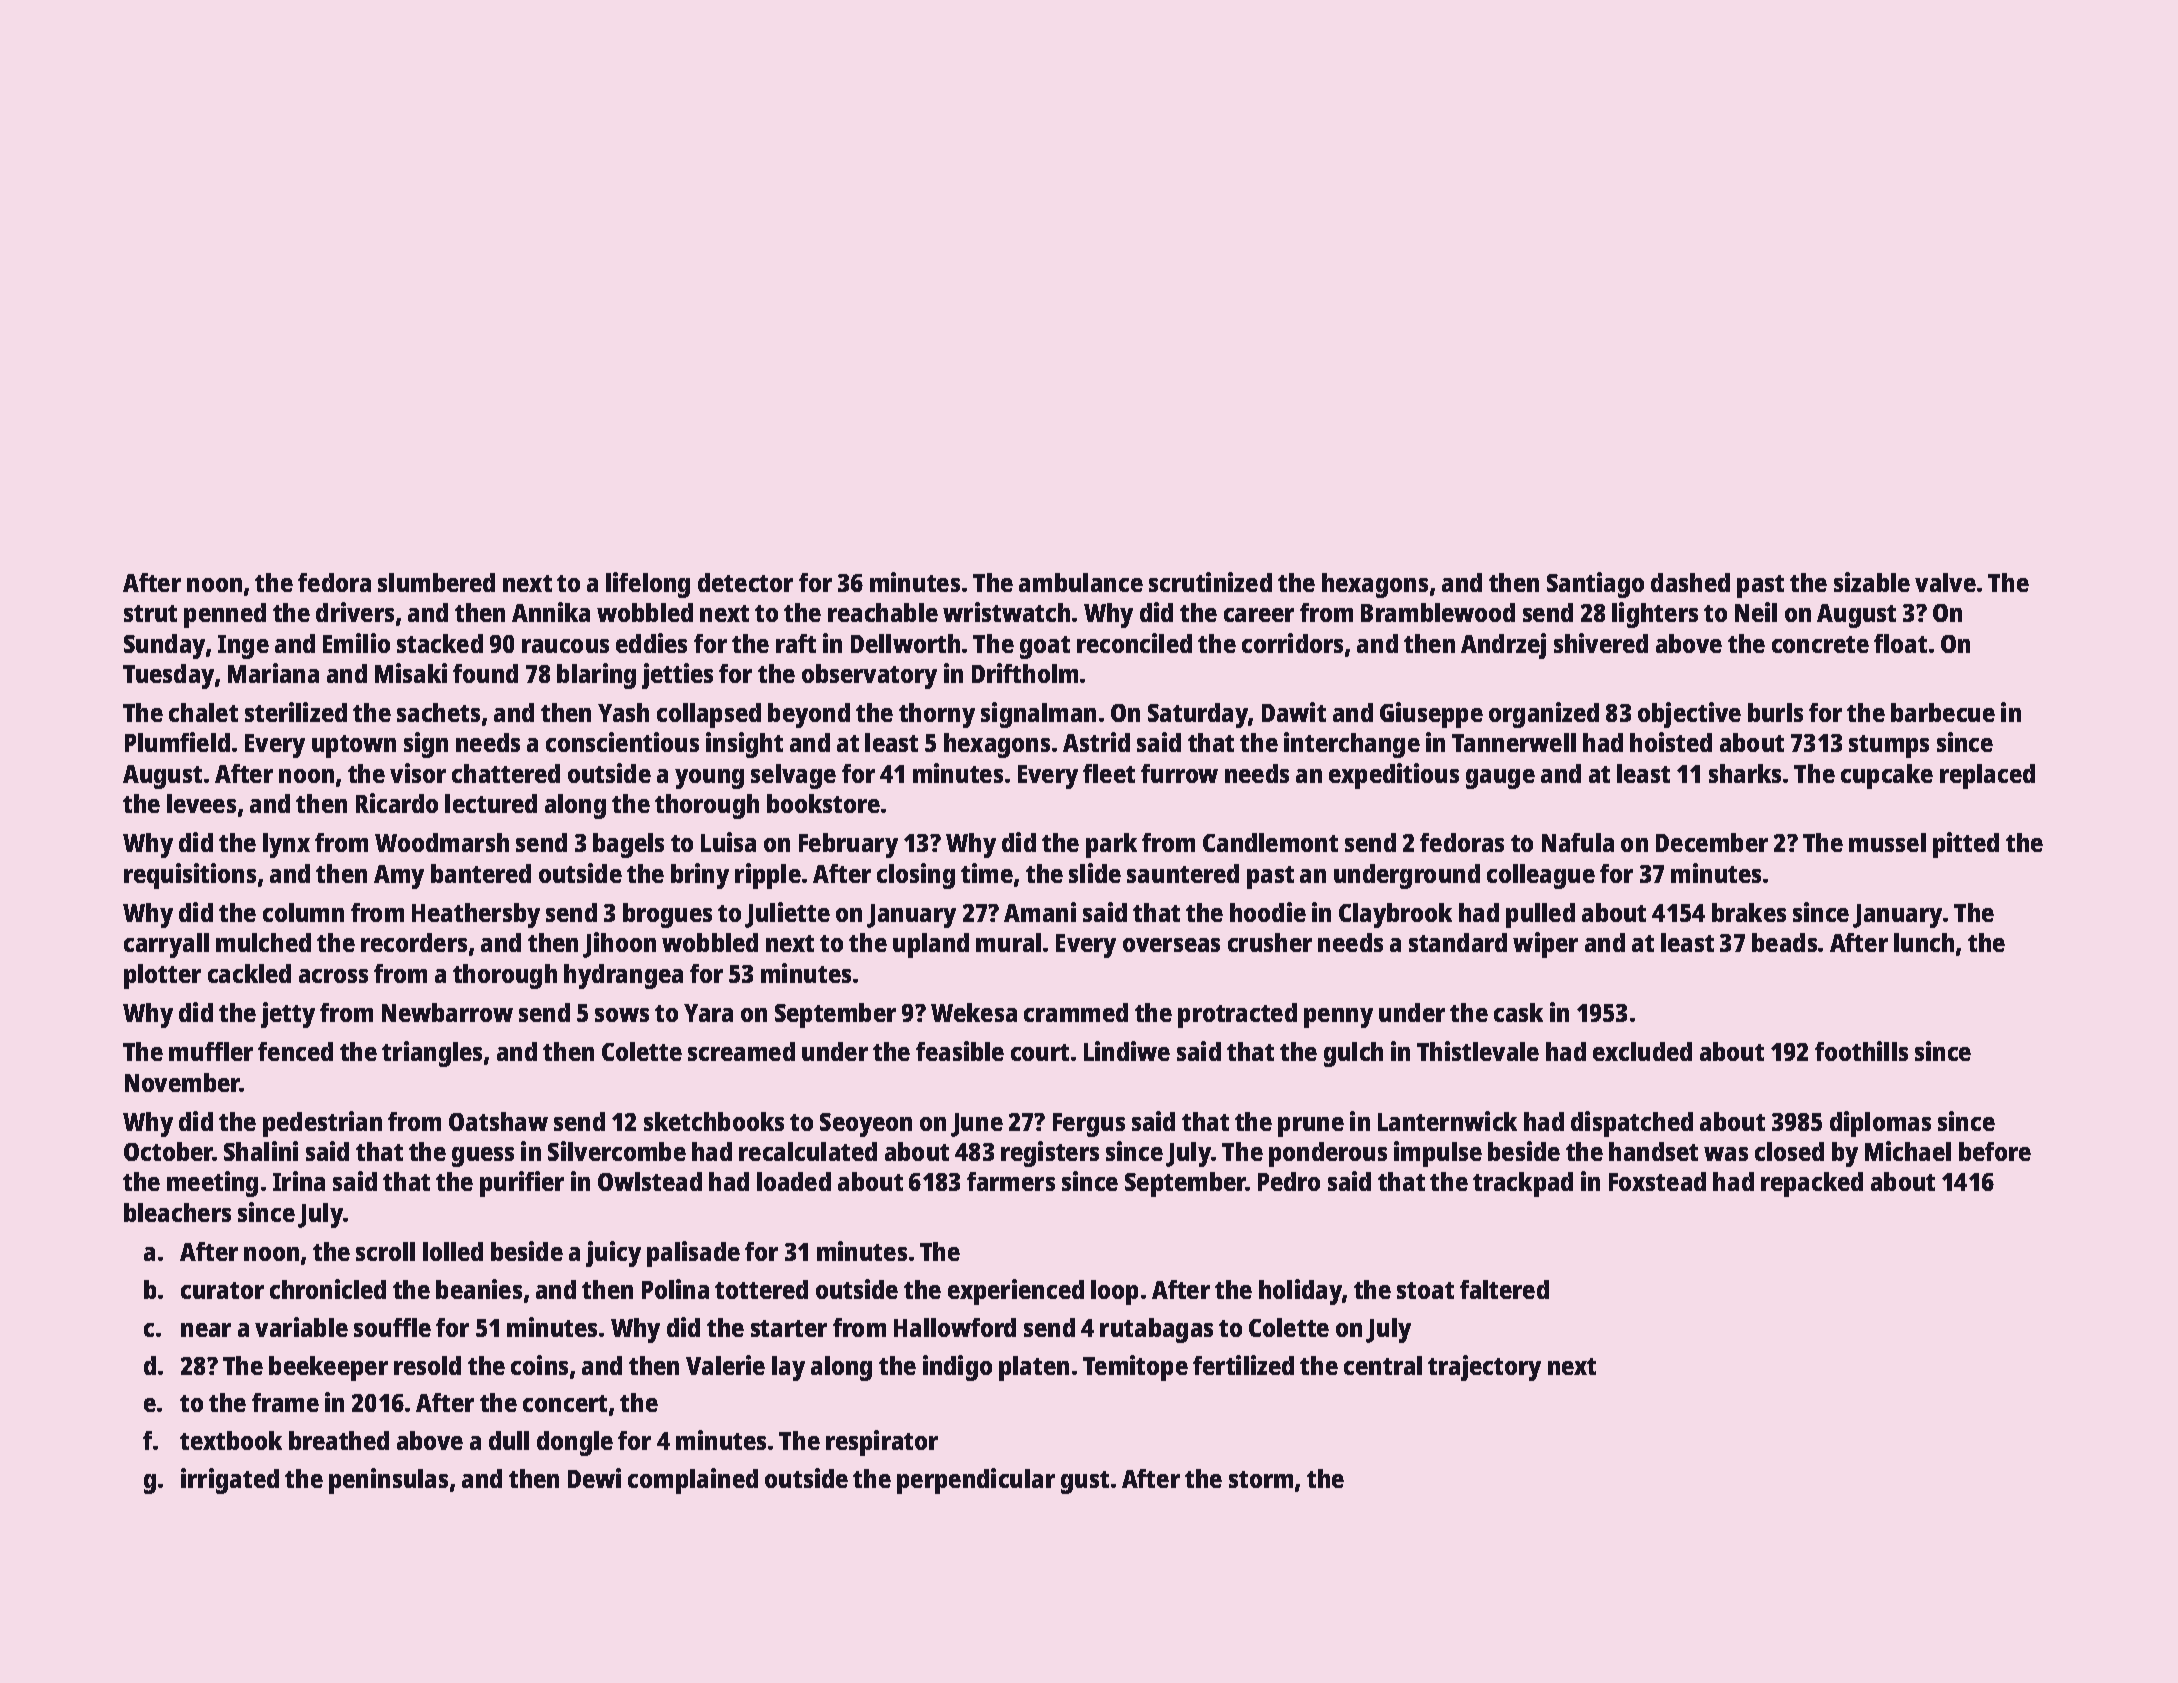  I want to click on sizable, so click(1872, 582).
